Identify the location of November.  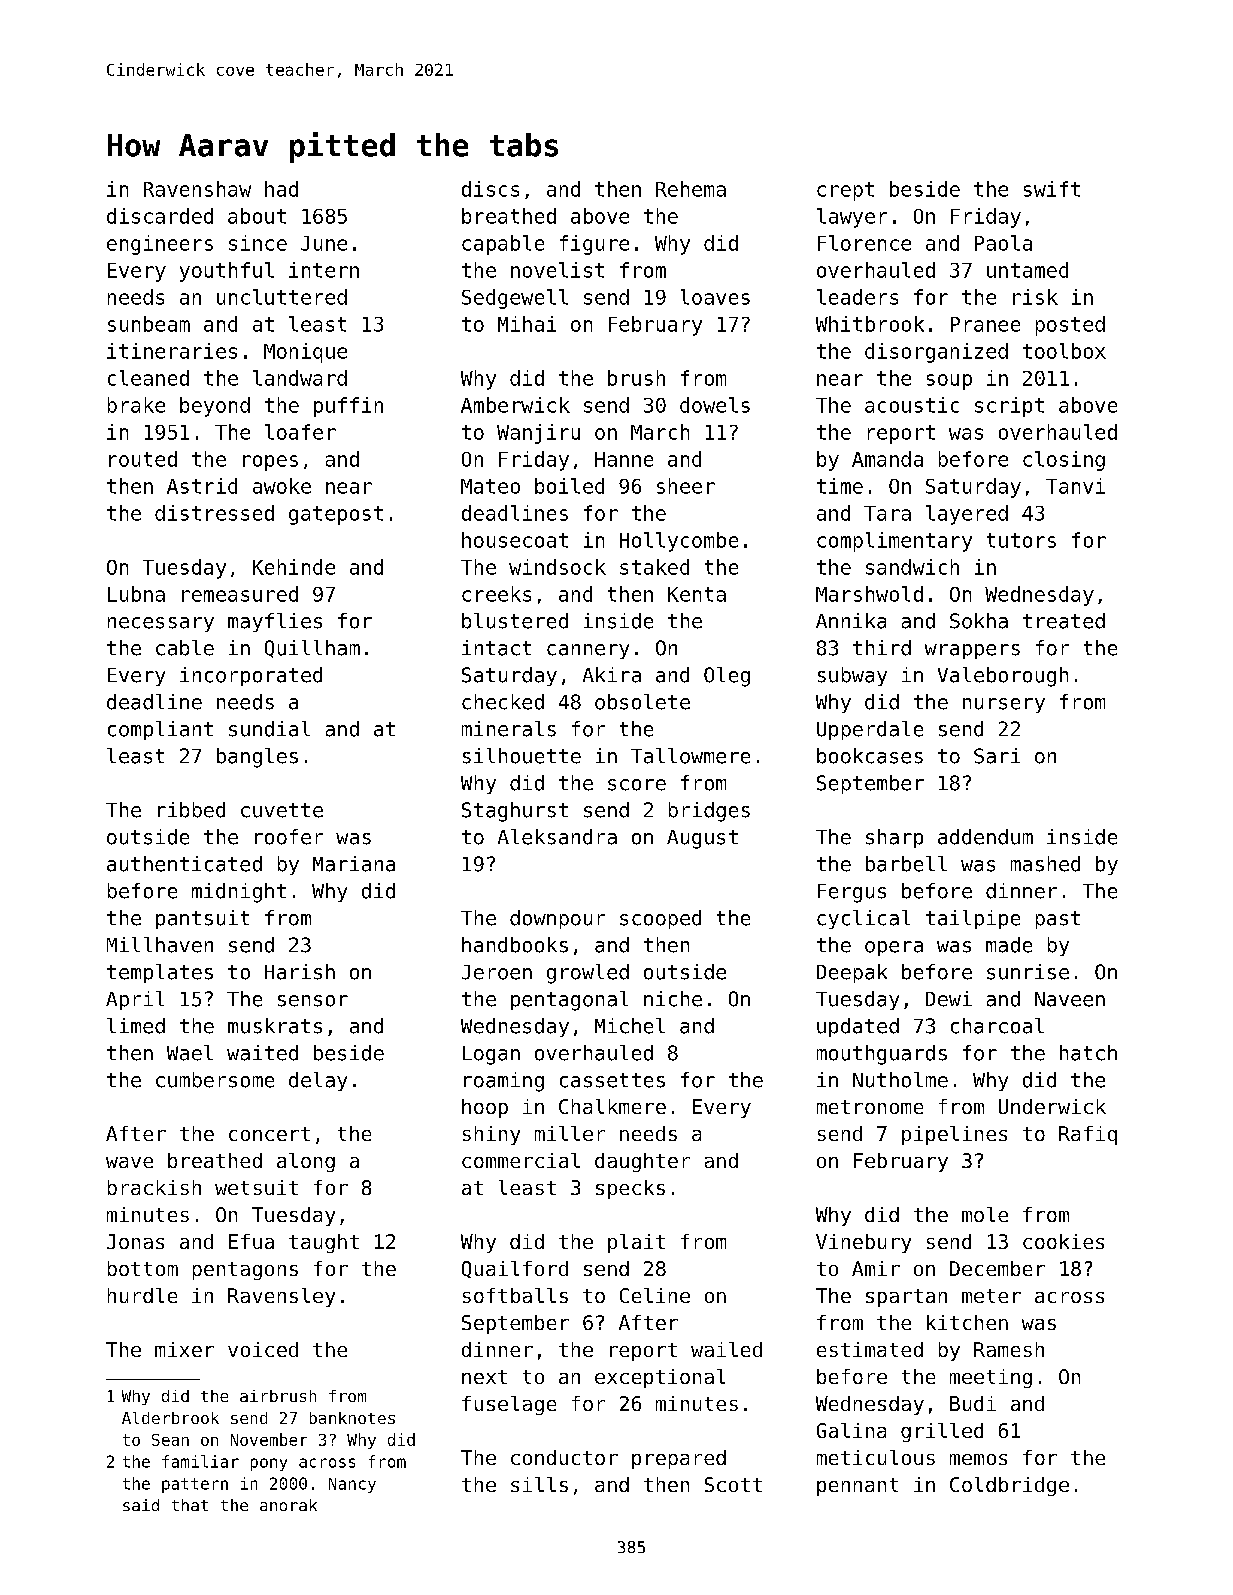
(269, 1439).
